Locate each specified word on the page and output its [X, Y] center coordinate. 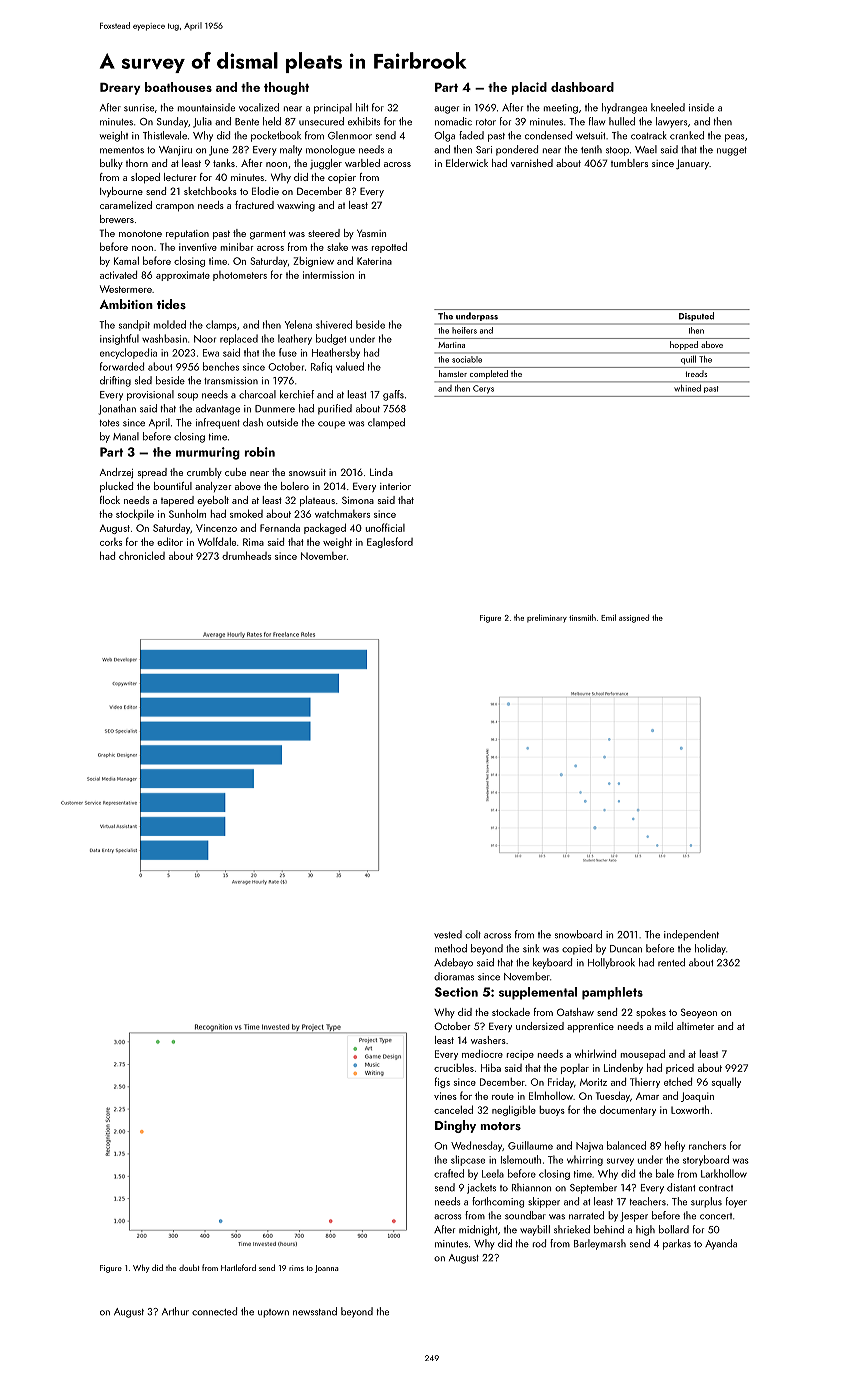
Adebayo [453, 963]
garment [268, 235]
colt [473, 934]
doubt [189, 1267]
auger [446, 110]
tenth [591, 149]
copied [577, 949]
